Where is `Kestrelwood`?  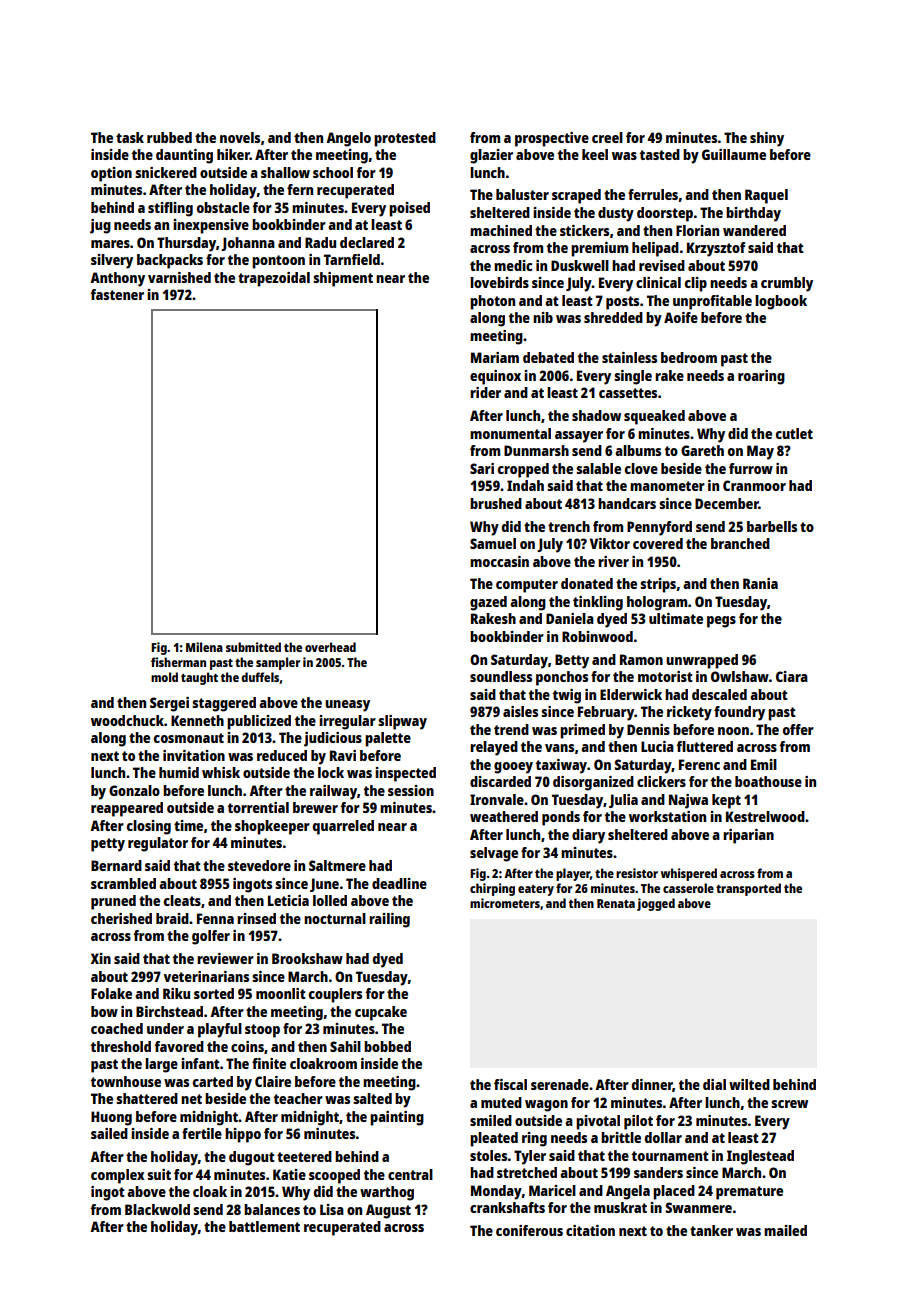
Kestrelwood is located at coordinates (765, 816).
